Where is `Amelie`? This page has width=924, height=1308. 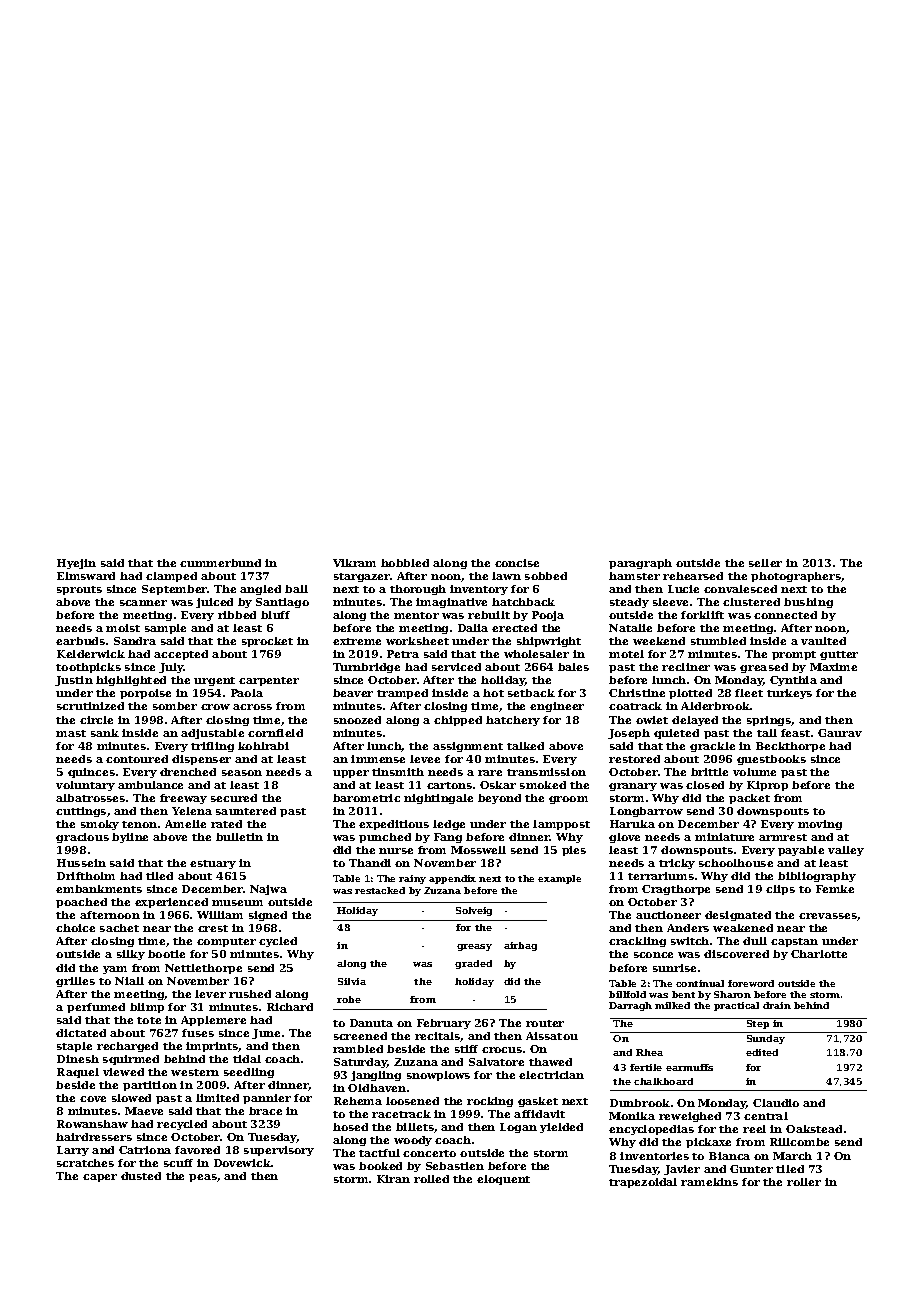
Amelie is located at coordinates (185, 824).
